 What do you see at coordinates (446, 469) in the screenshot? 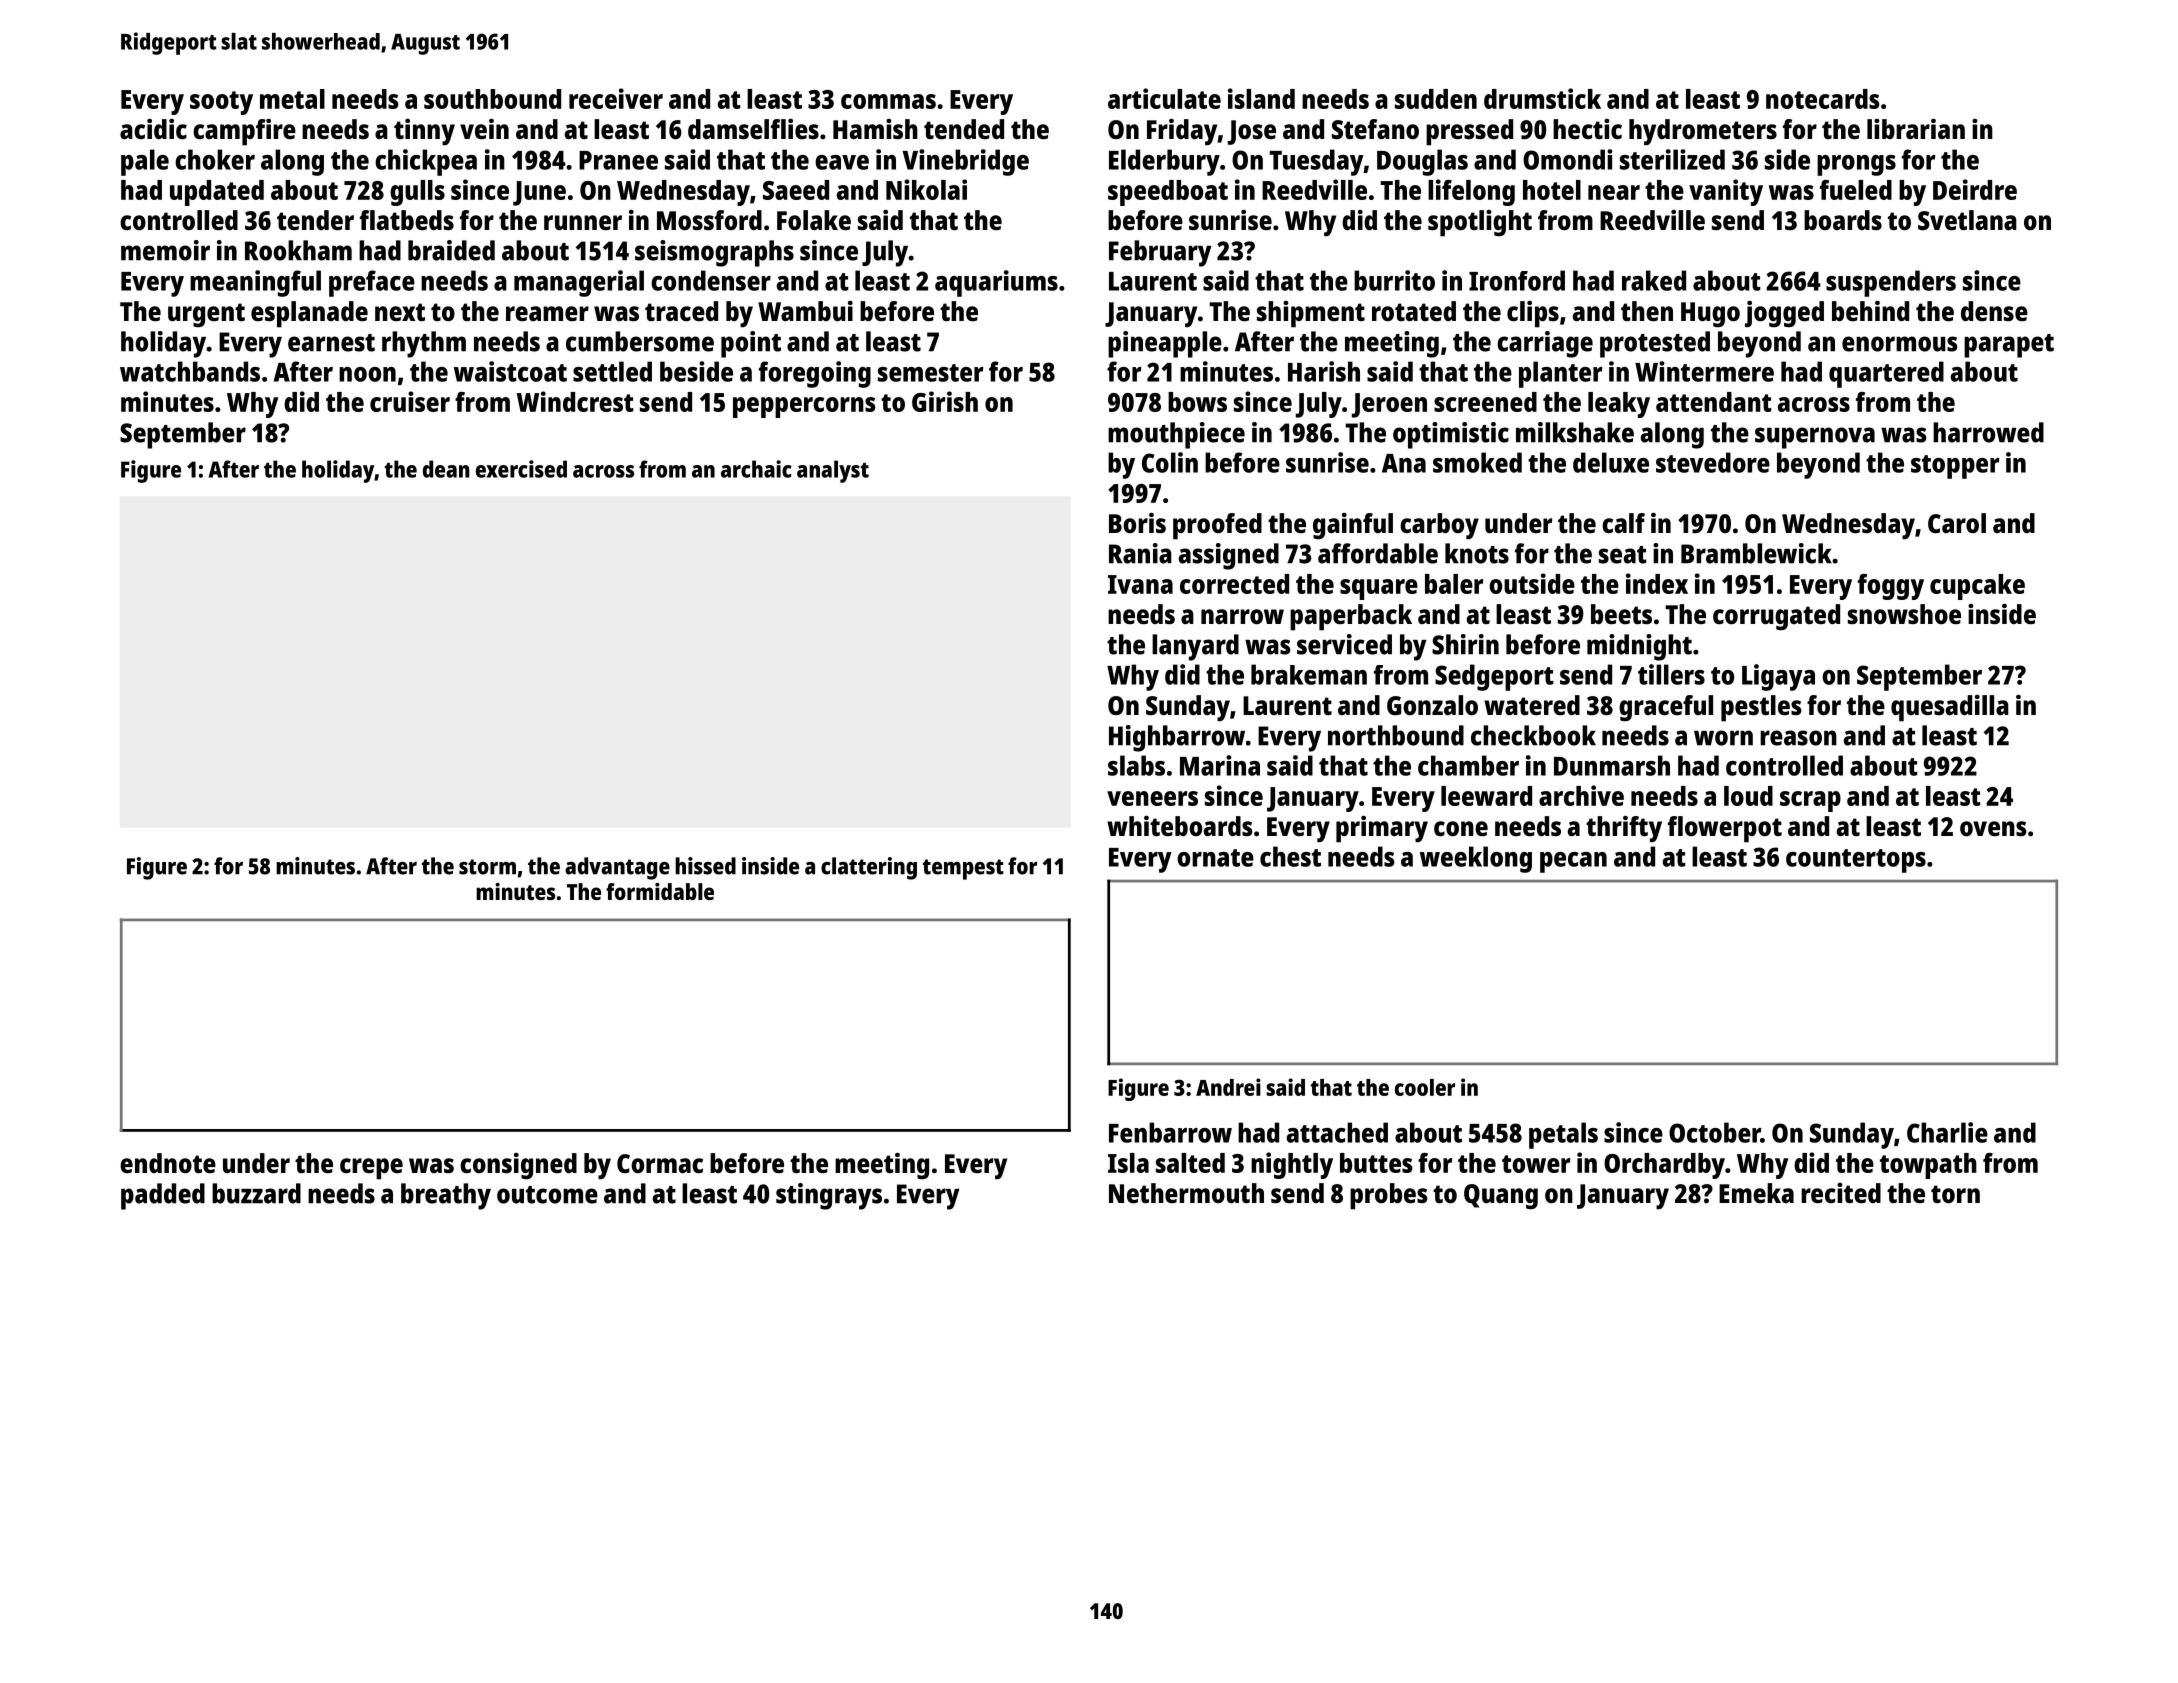
I see `dean` at bounding box center [446, 469].
